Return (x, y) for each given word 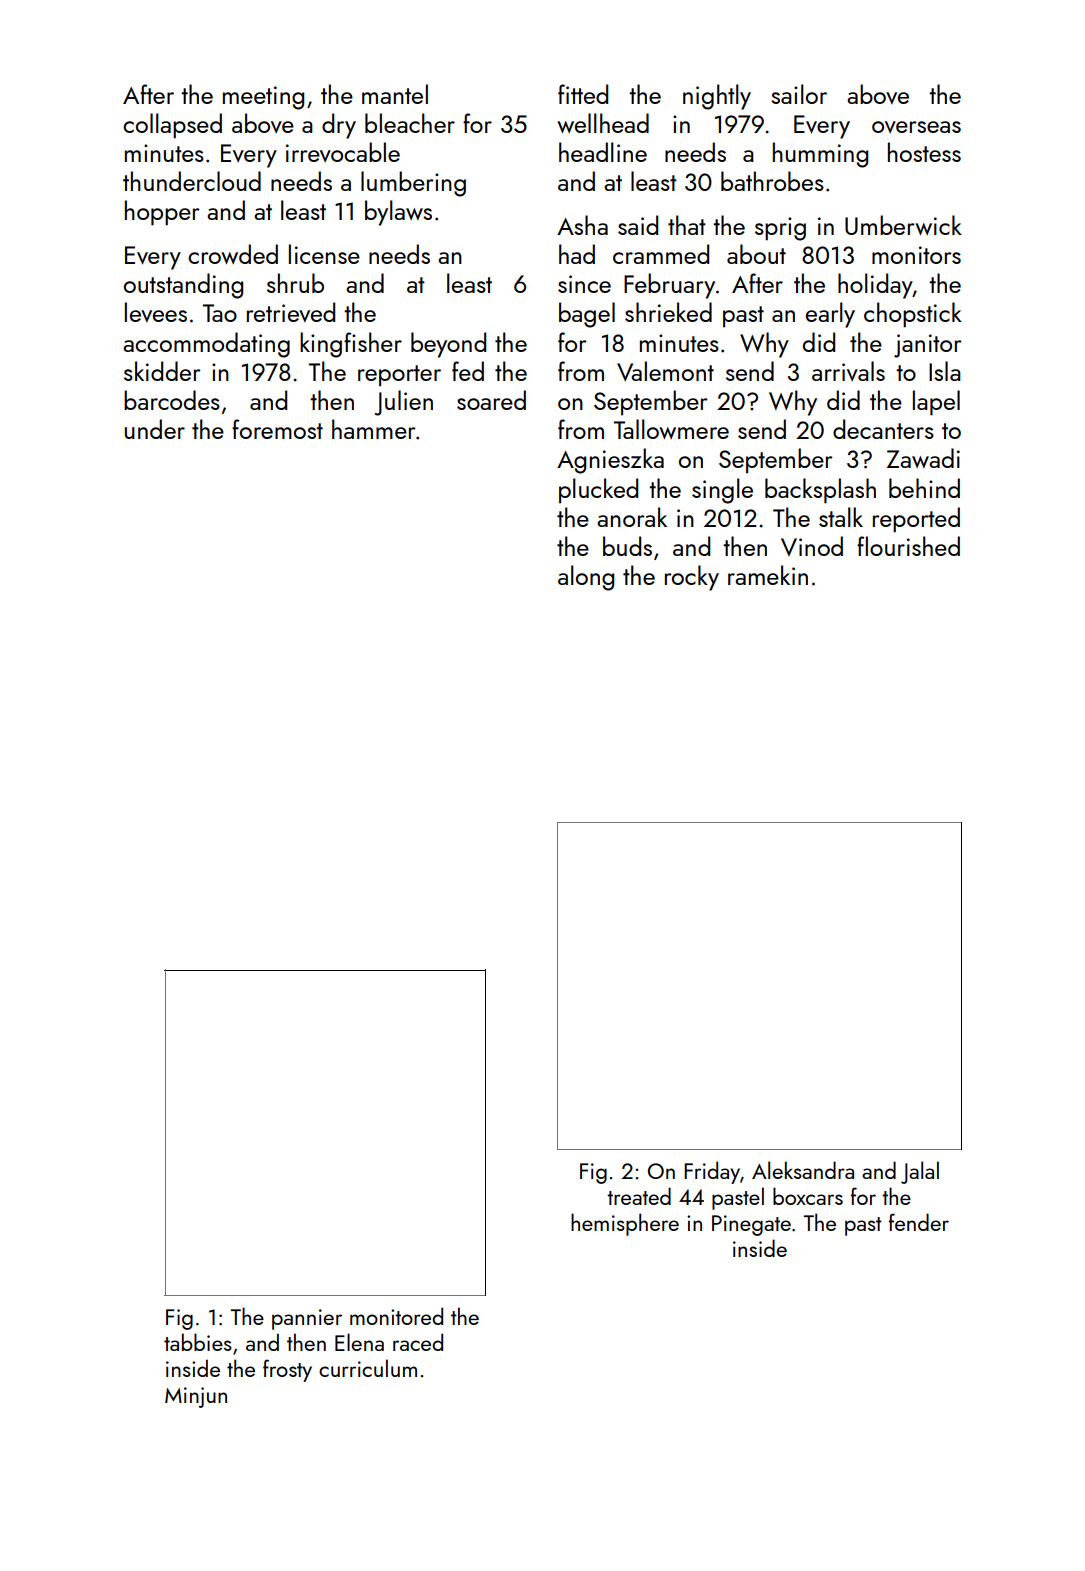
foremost (277, 429)
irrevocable (343, 152)
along (586, 578)
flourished (908, 546)
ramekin (768, 575)
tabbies (198, 1342)
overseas (916, 127)
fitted (583, 94)
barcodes (172, 400)
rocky (692, 578)
